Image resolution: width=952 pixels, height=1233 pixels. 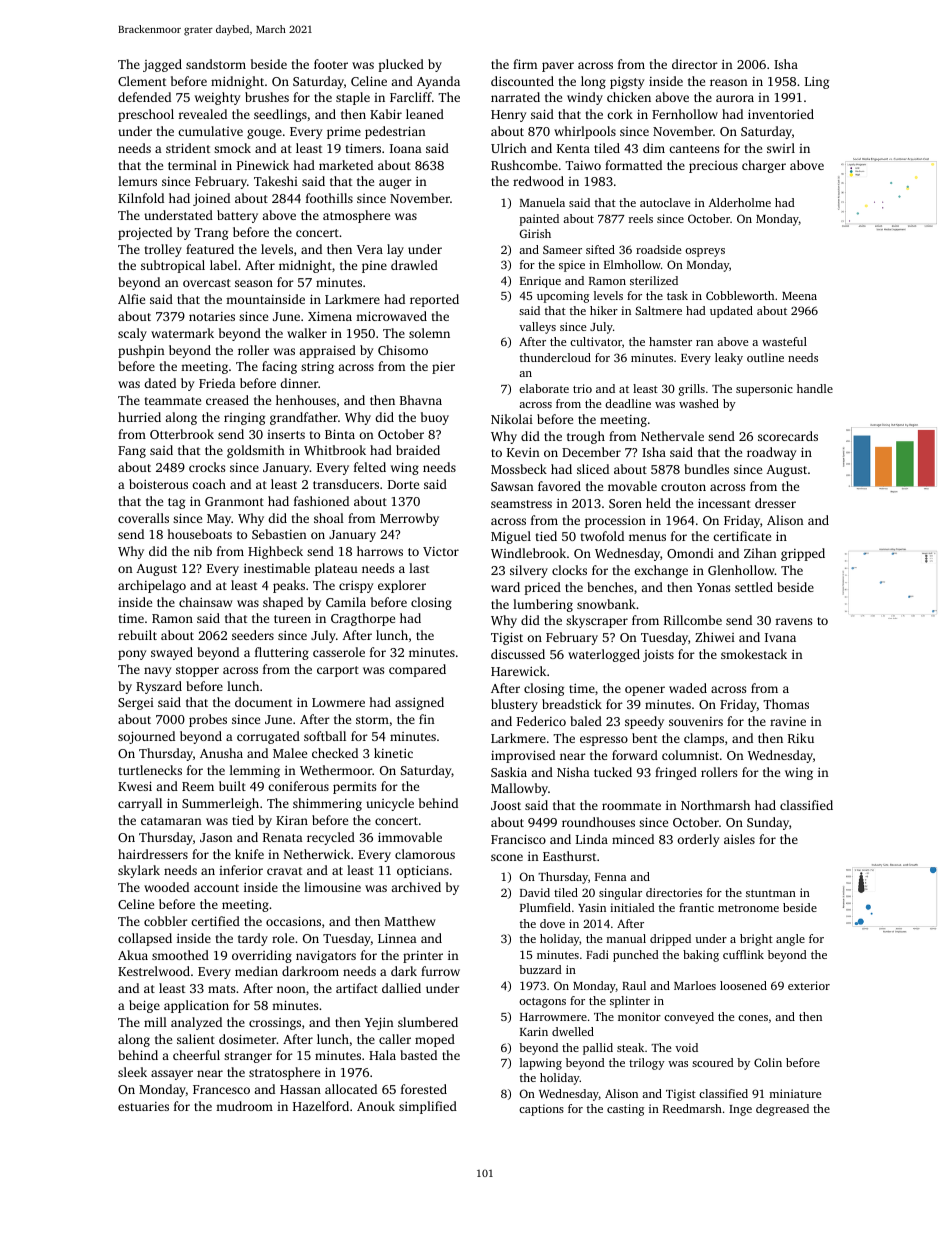 I want to click on Francesco, so click(x=221, y=1089).
